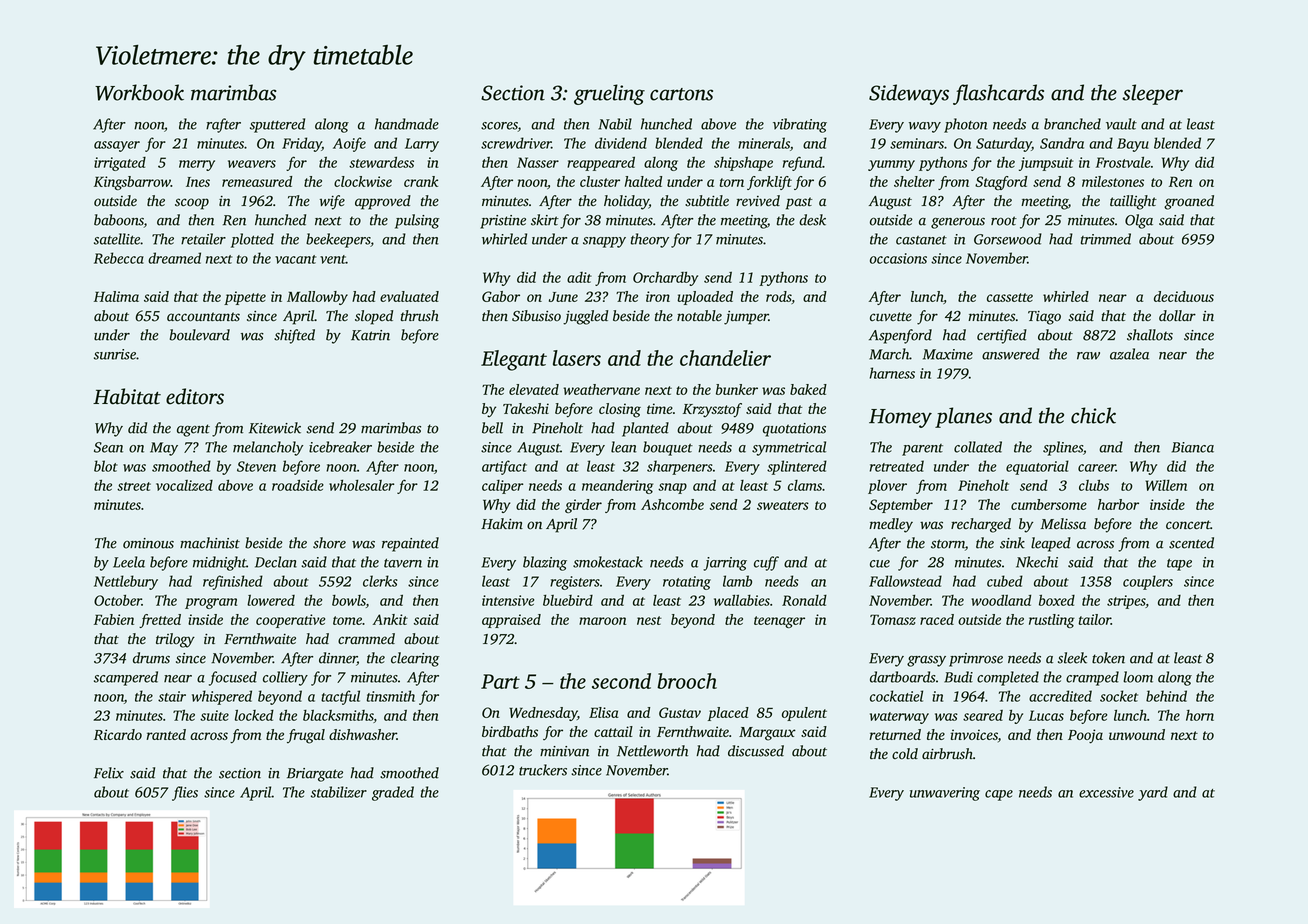 The image size is (1308, 924). I want to click on rustling, so click(1052, 621).
